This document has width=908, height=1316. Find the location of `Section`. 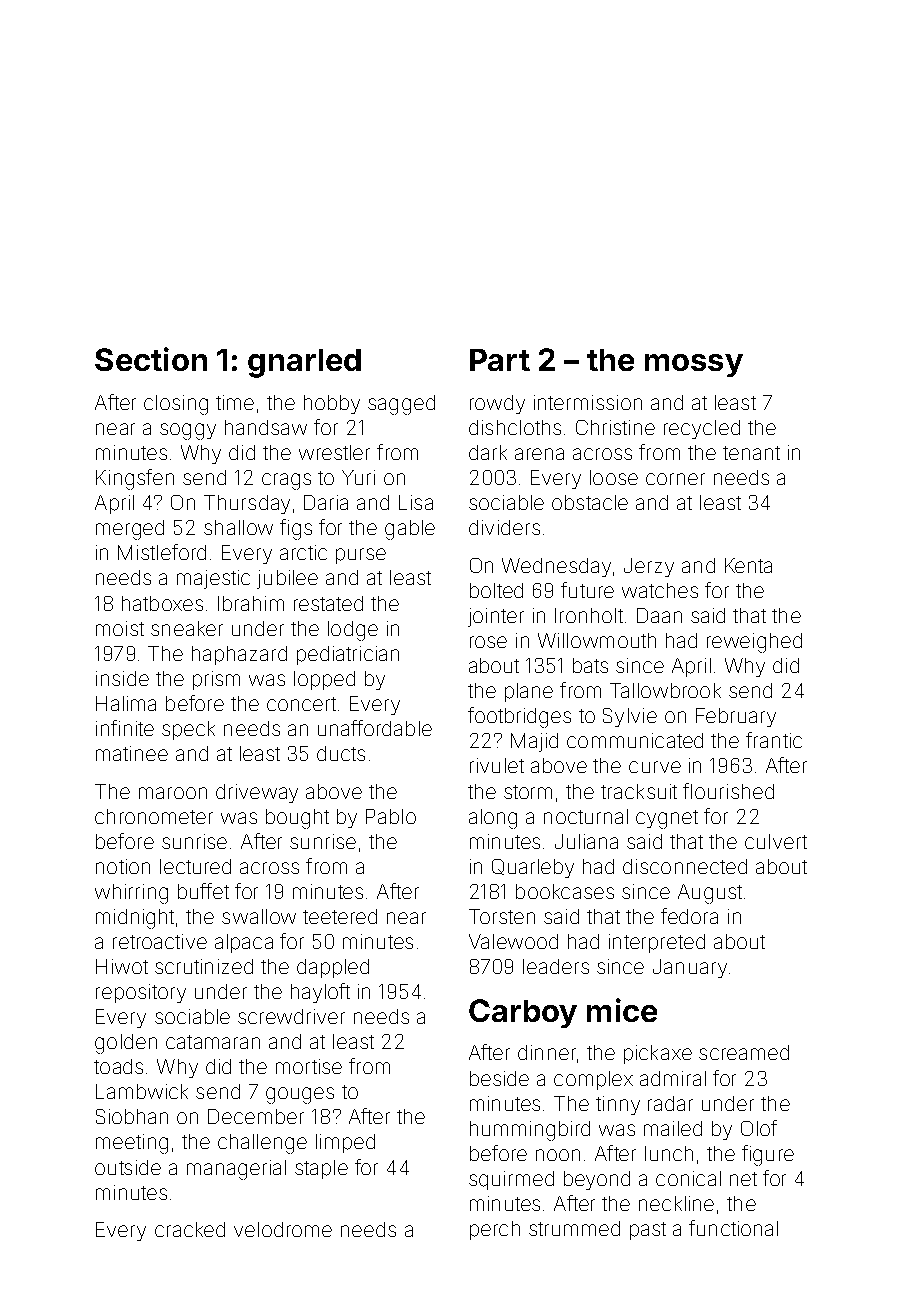

Section is located at coordinates (151, 359).
